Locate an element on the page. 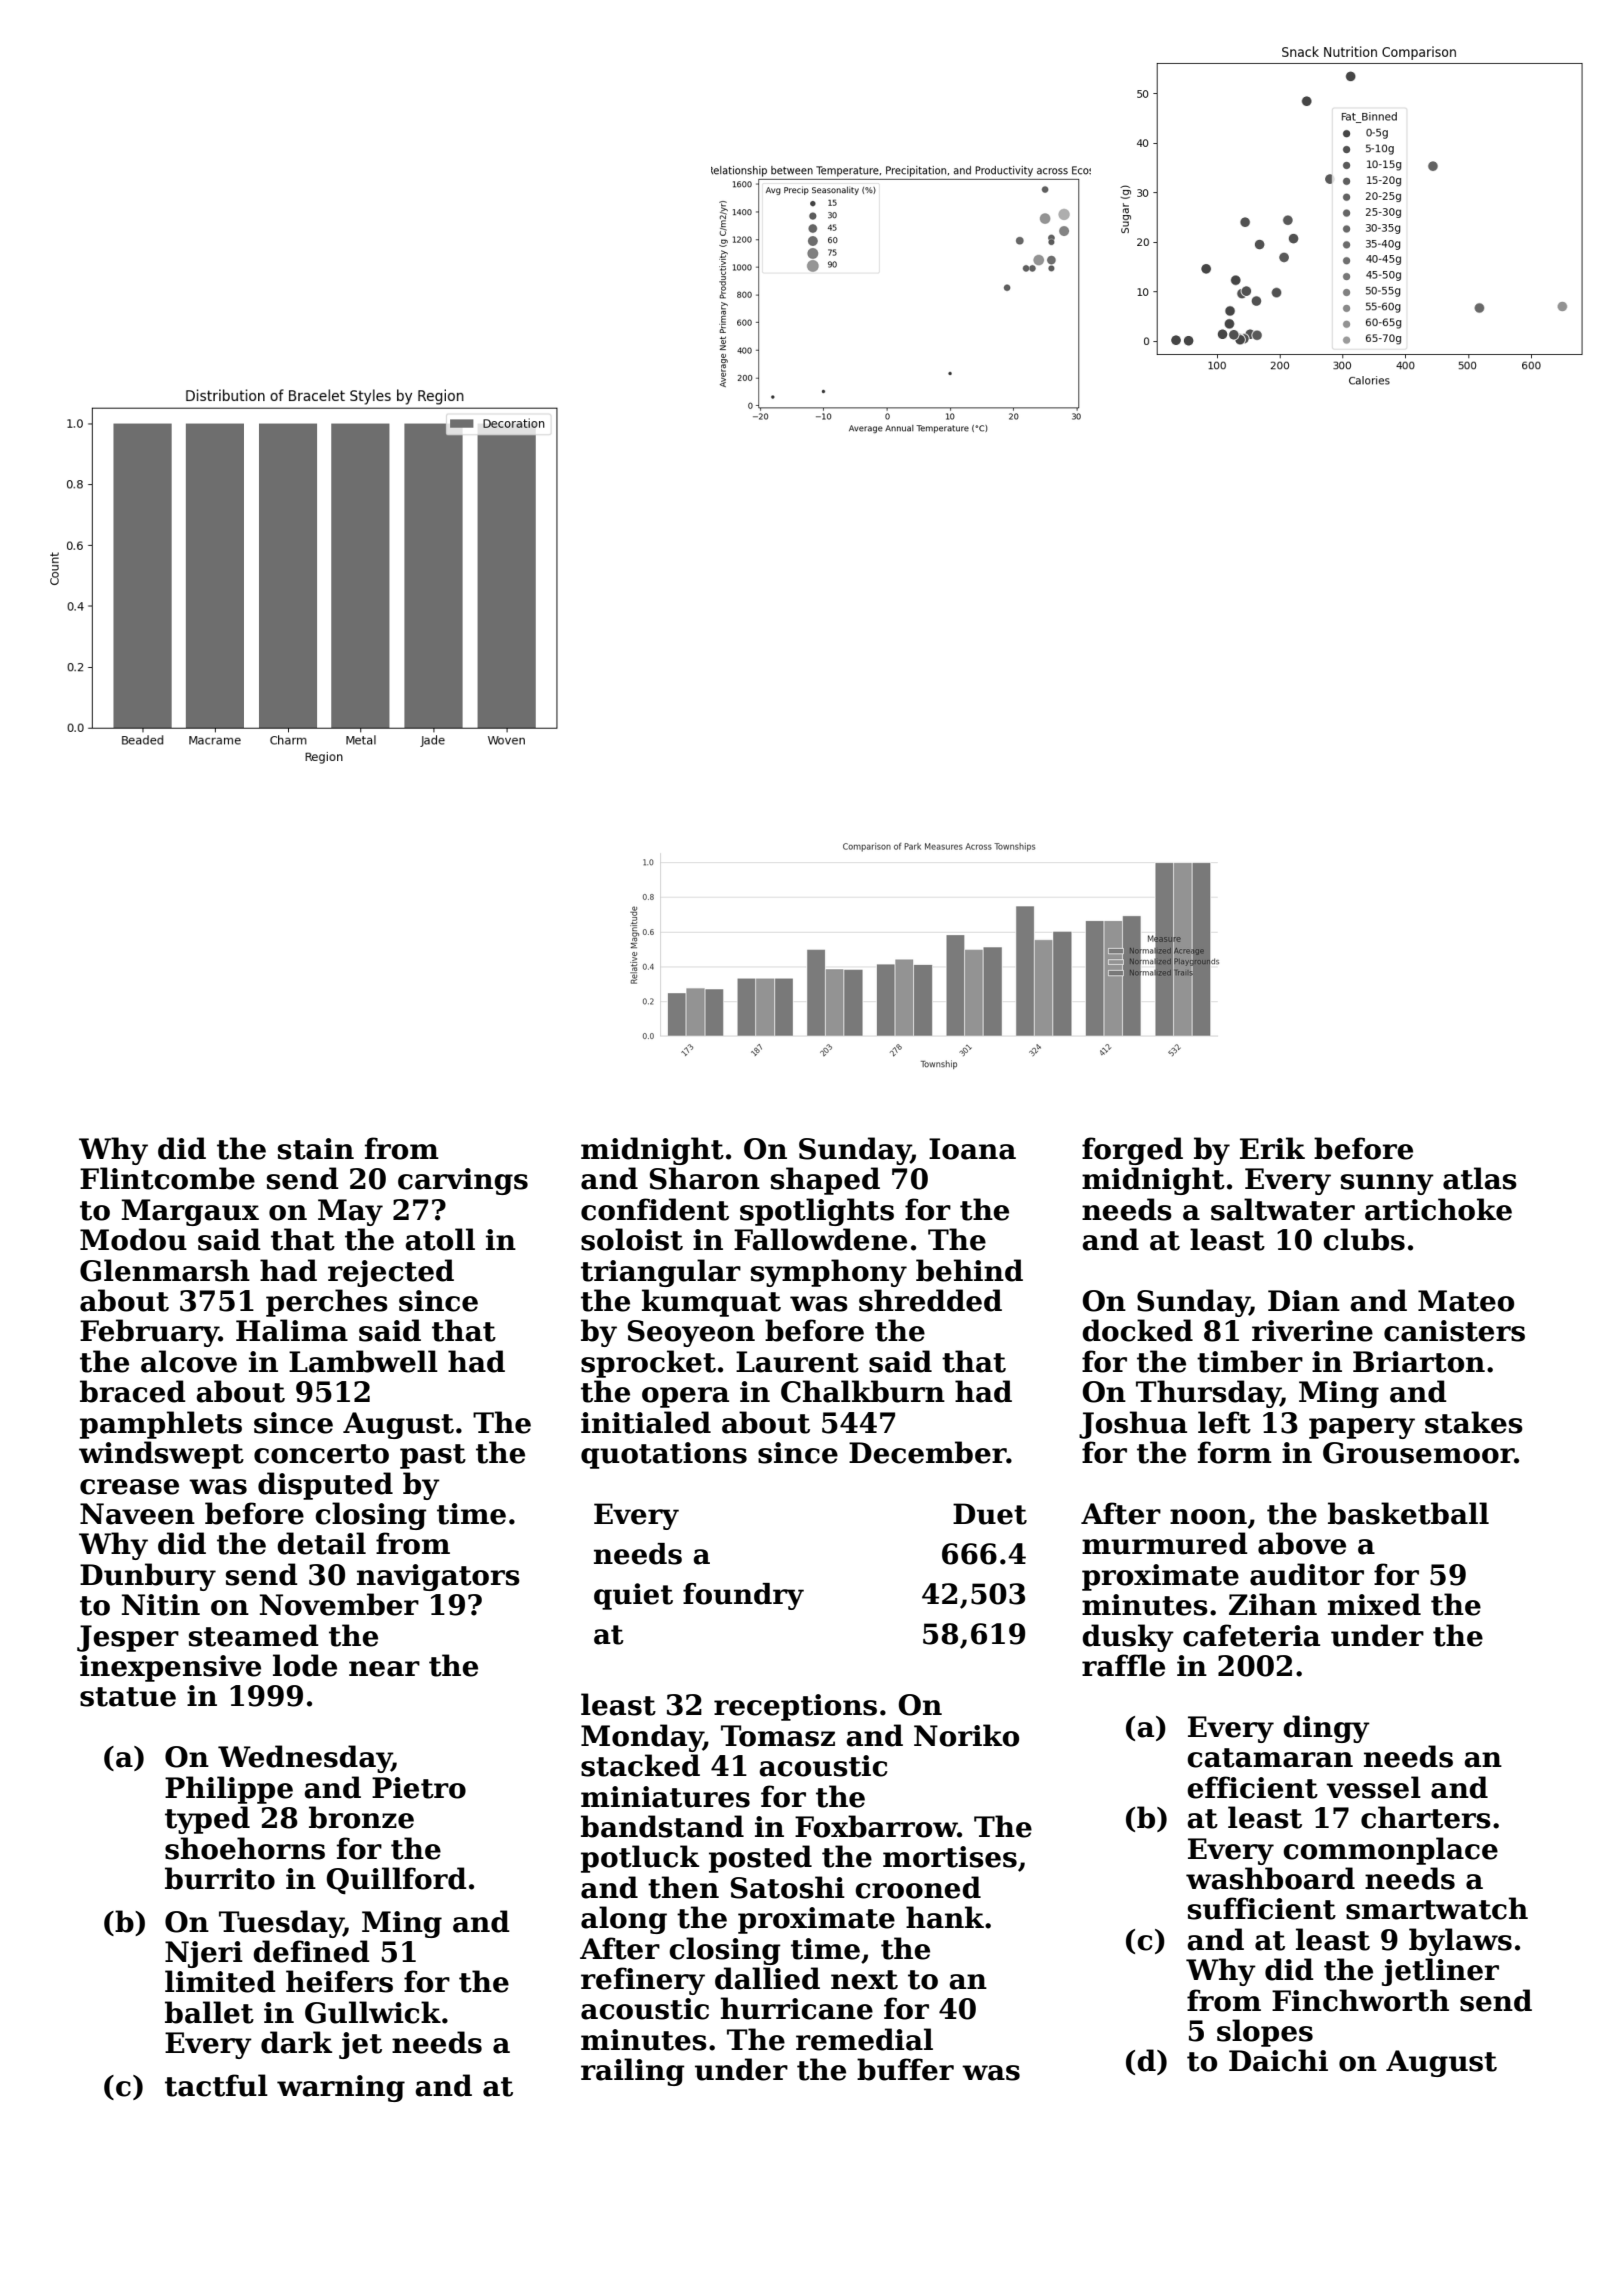 Image resolution: width=1620 pixels, height=2292 pixels. steamed is located at coordinates (254, 1635).
